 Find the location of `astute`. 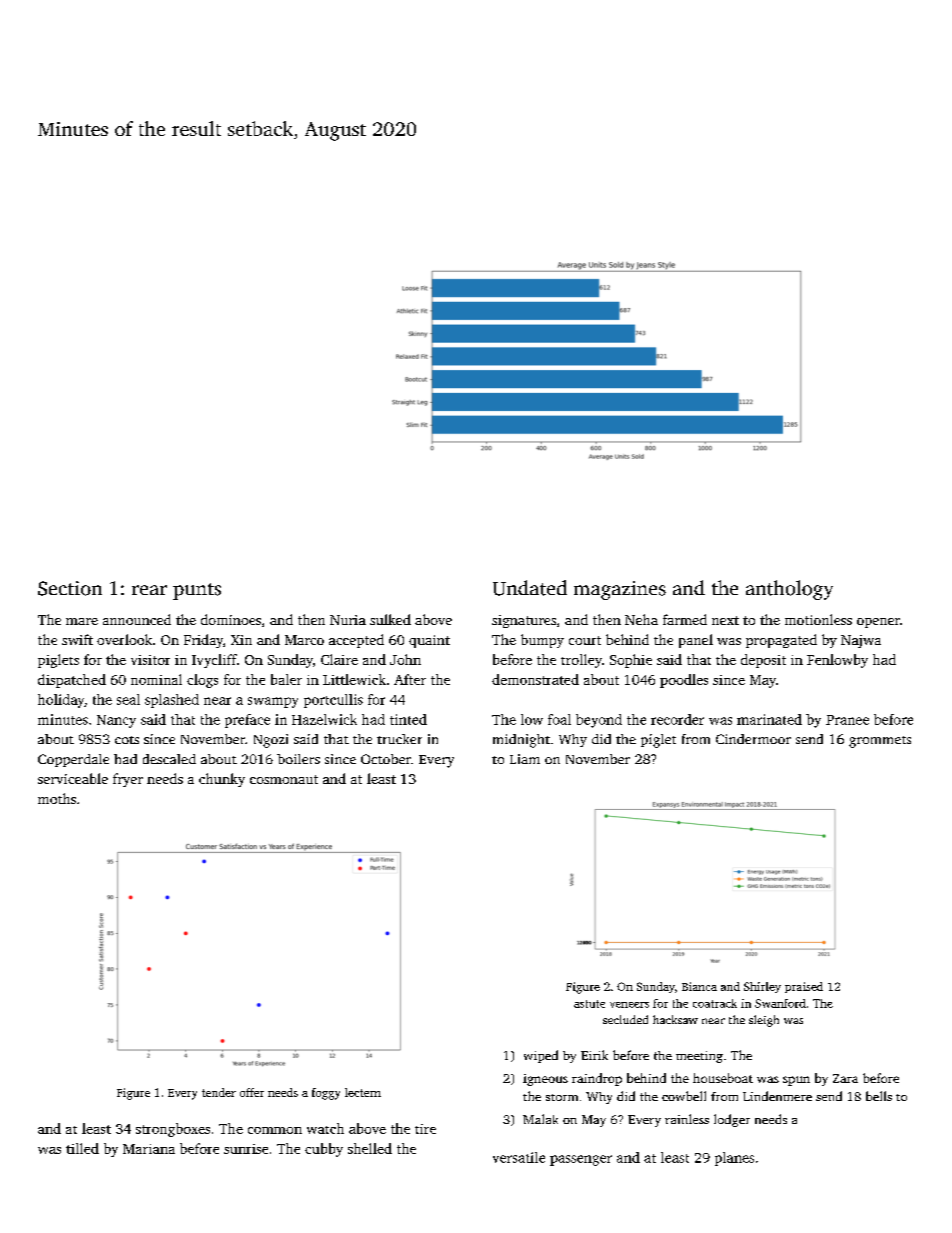

astute is located at coordinates (589, 1004).
